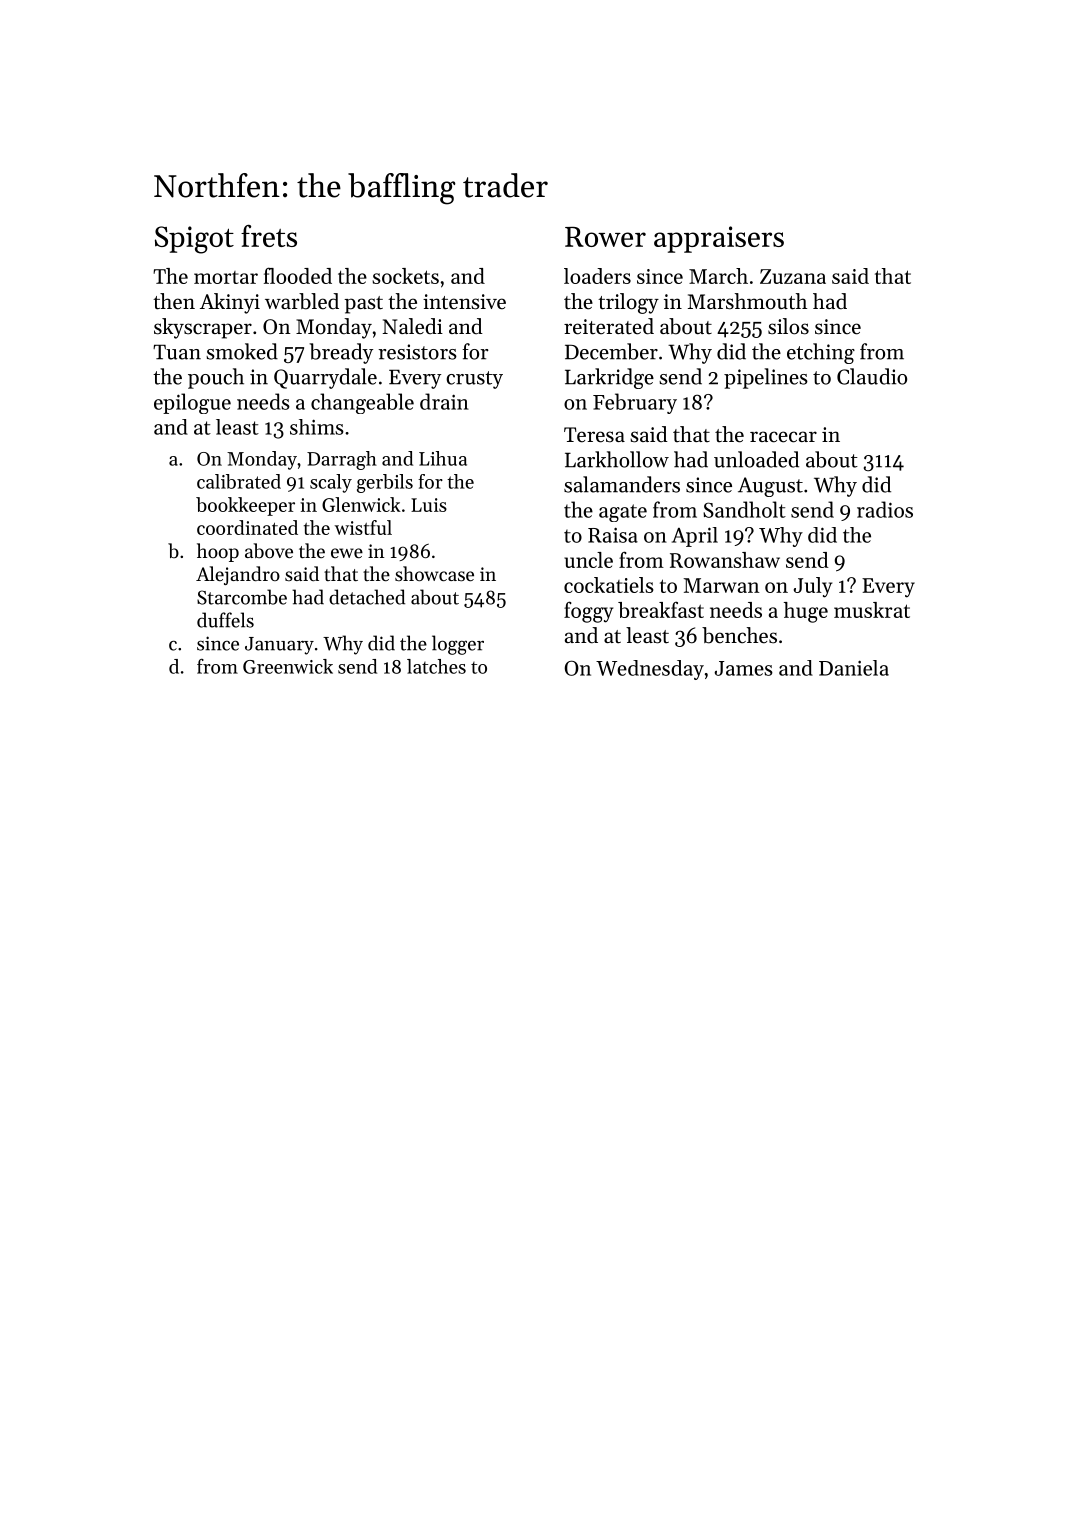  Describe the element at coordinates (225, 620) in the page. I see `duffels` at that location.
